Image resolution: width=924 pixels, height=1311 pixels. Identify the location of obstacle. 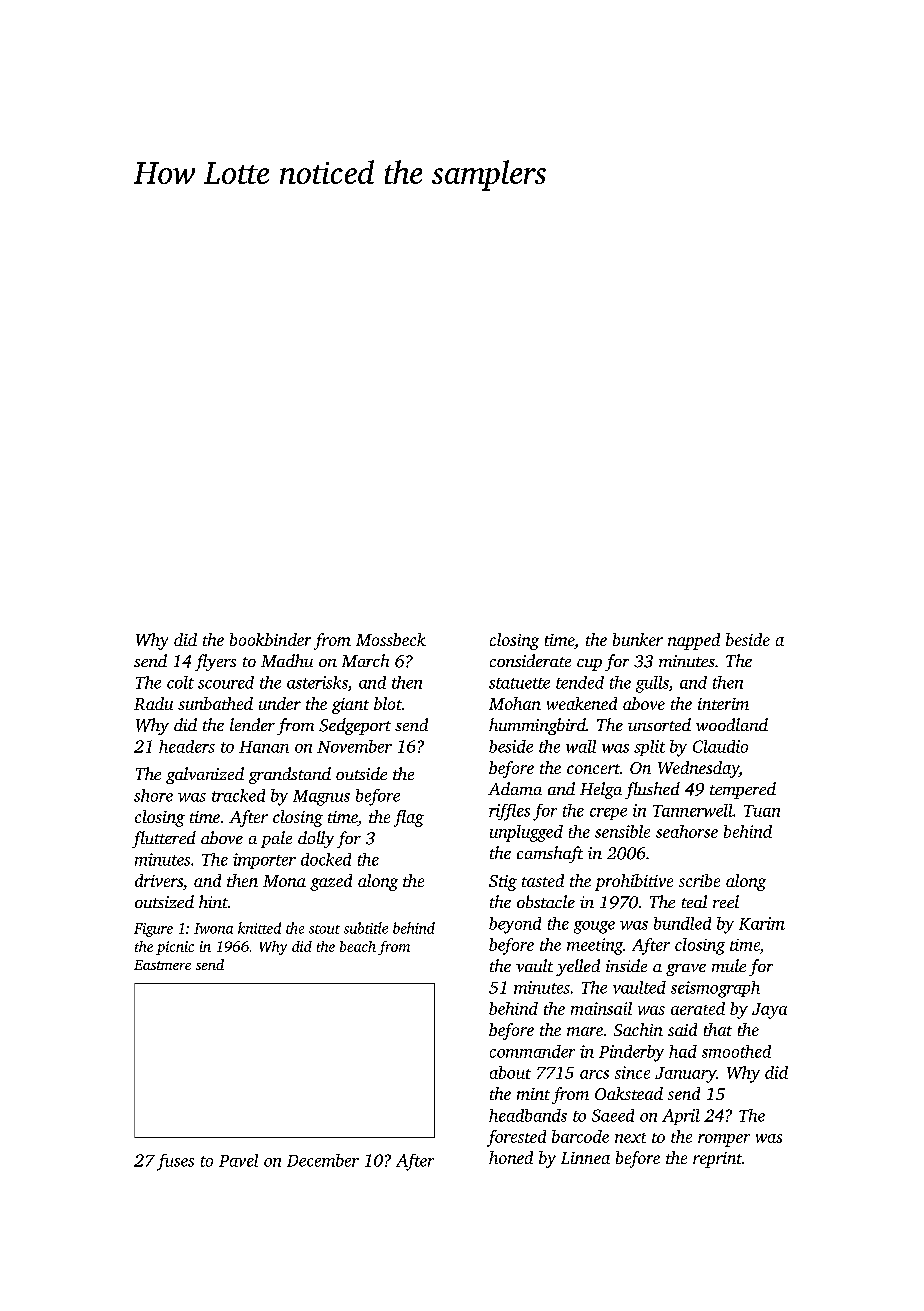
(546, 901).
